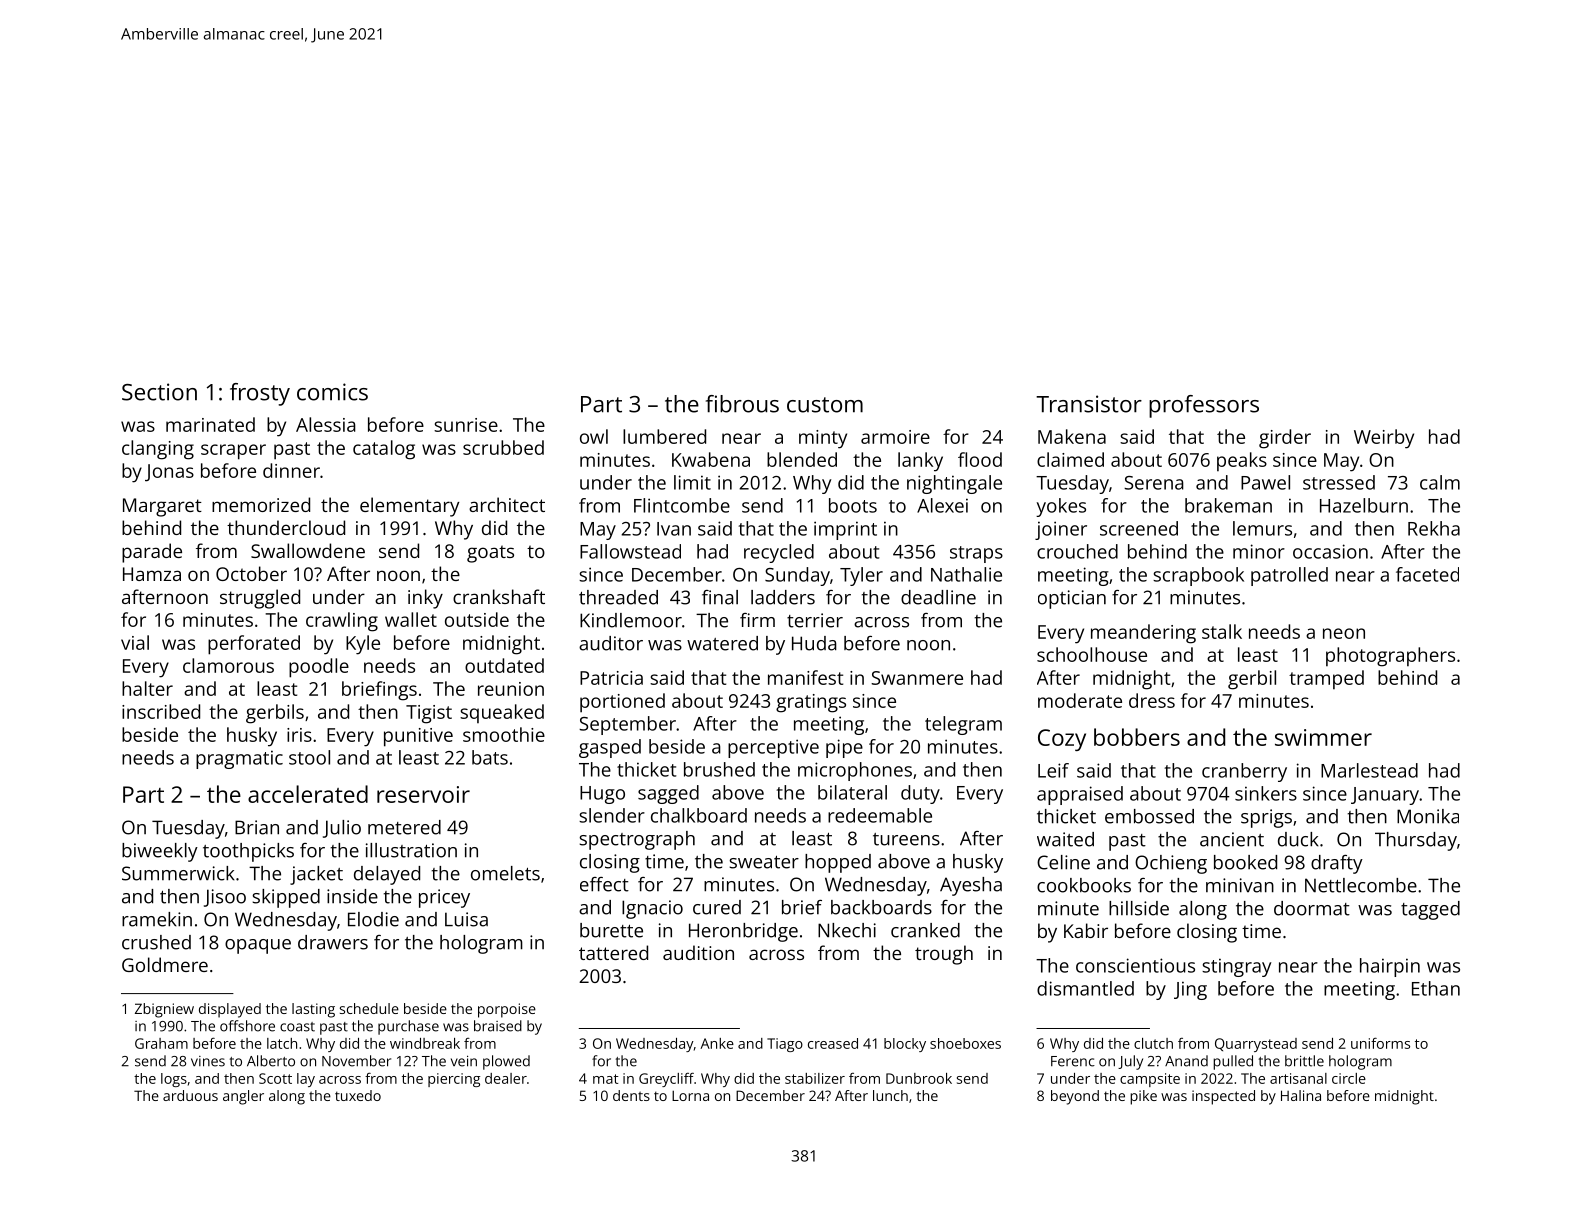 The image size is (1582, 1222). What do you see at coordinates (157, 919) in the screenshot?
I see `ramekin` at bounding box center [157, 919].
